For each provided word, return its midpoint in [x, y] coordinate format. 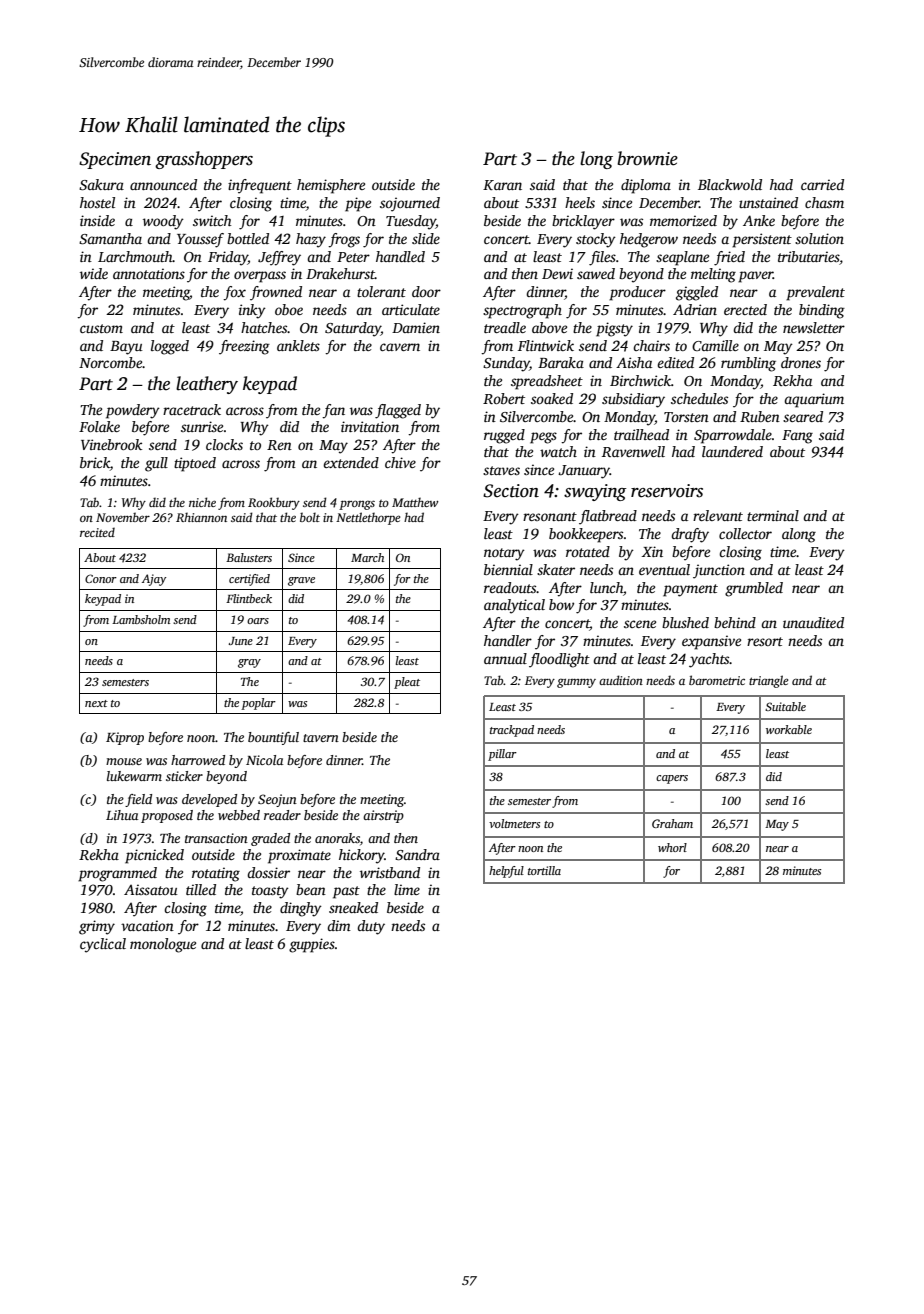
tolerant [381, 291]
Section [511, 491]
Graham [672, 823]
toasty [270, 892]
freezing [244, 347]
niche [202, 502]
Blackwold [730, 184]
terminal [773, 515]
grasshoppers [204, 160]
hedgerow [649, 240]
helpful [506, 872]
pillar [502, 755]
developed [209, 800]
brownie [647, 158]
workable [789, 729]
